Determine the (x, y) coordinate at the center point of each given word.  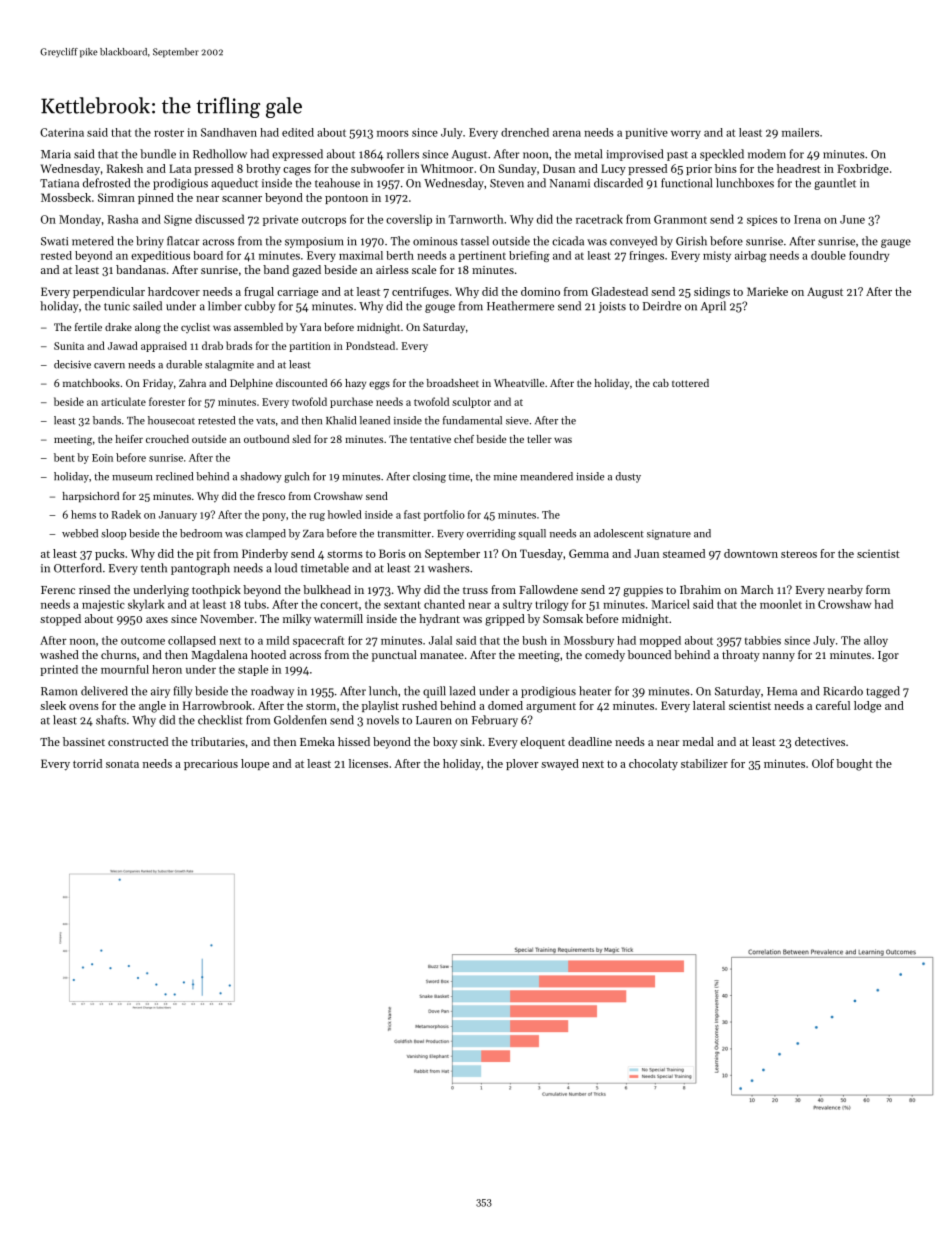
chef (464, 439)
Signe (178, 220)
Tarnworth (476, 219)
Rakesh (125, 168)
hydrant (439, 620)
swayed (560, 764)
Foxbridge (863, 170)
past (677, 156)
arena (567, 134)
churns (118, 654)
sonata (122, 764)
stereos (799, 554)
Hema (782, 691)
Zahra (192, 383)
